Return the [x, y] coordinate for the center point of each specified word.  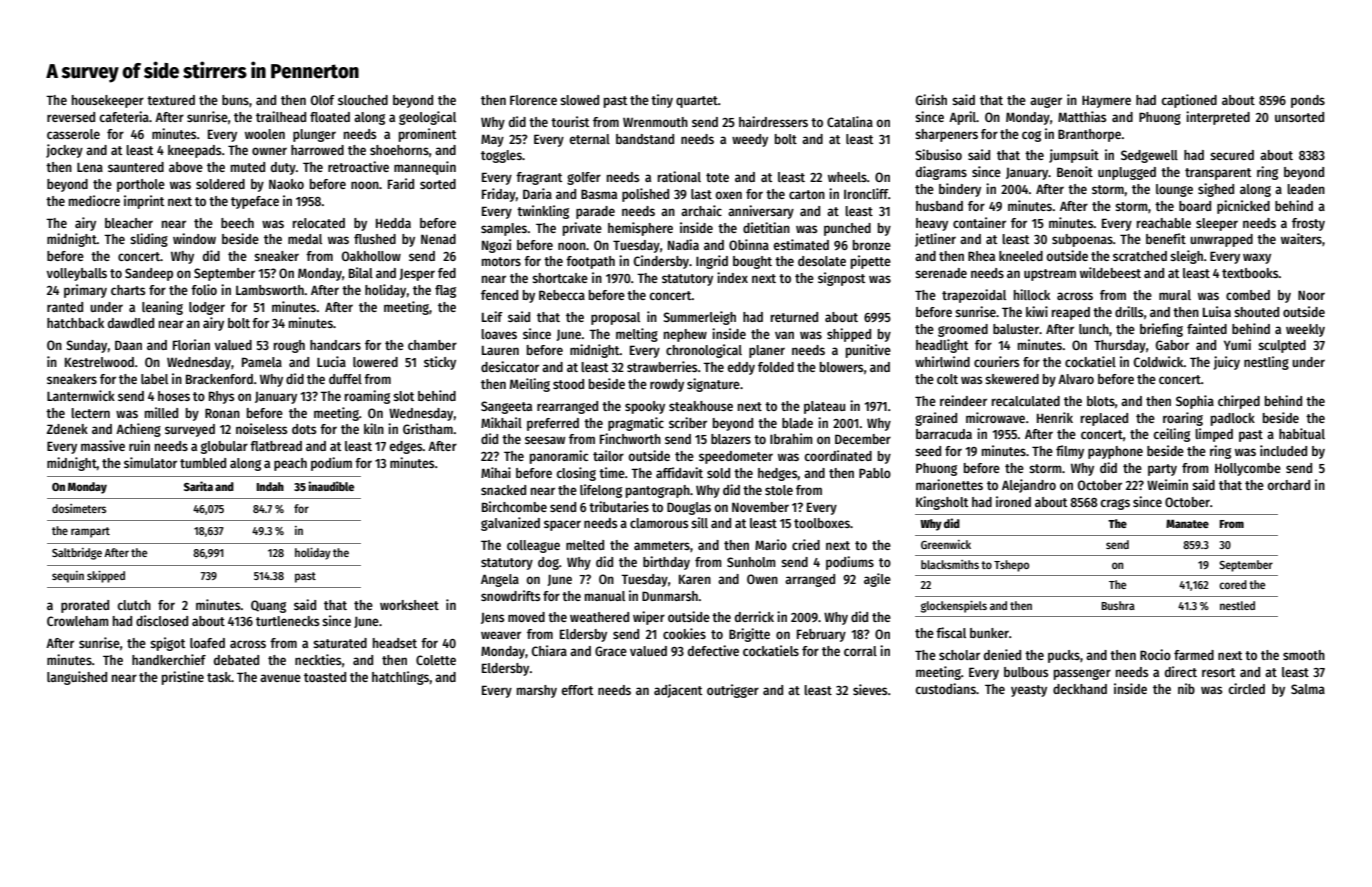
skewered [1012, 379]
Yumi [1237, 344]
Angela [500, 580]
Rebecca [562, 295]
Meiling [530, 385]
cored [1233, 584]
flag [445, 291]
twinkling [543, 212]
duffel [345, 379]
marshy [537, 691]
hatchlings [400, 678]
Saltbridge [77, 554]
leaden [1306, 189]
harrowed [317, 150]
